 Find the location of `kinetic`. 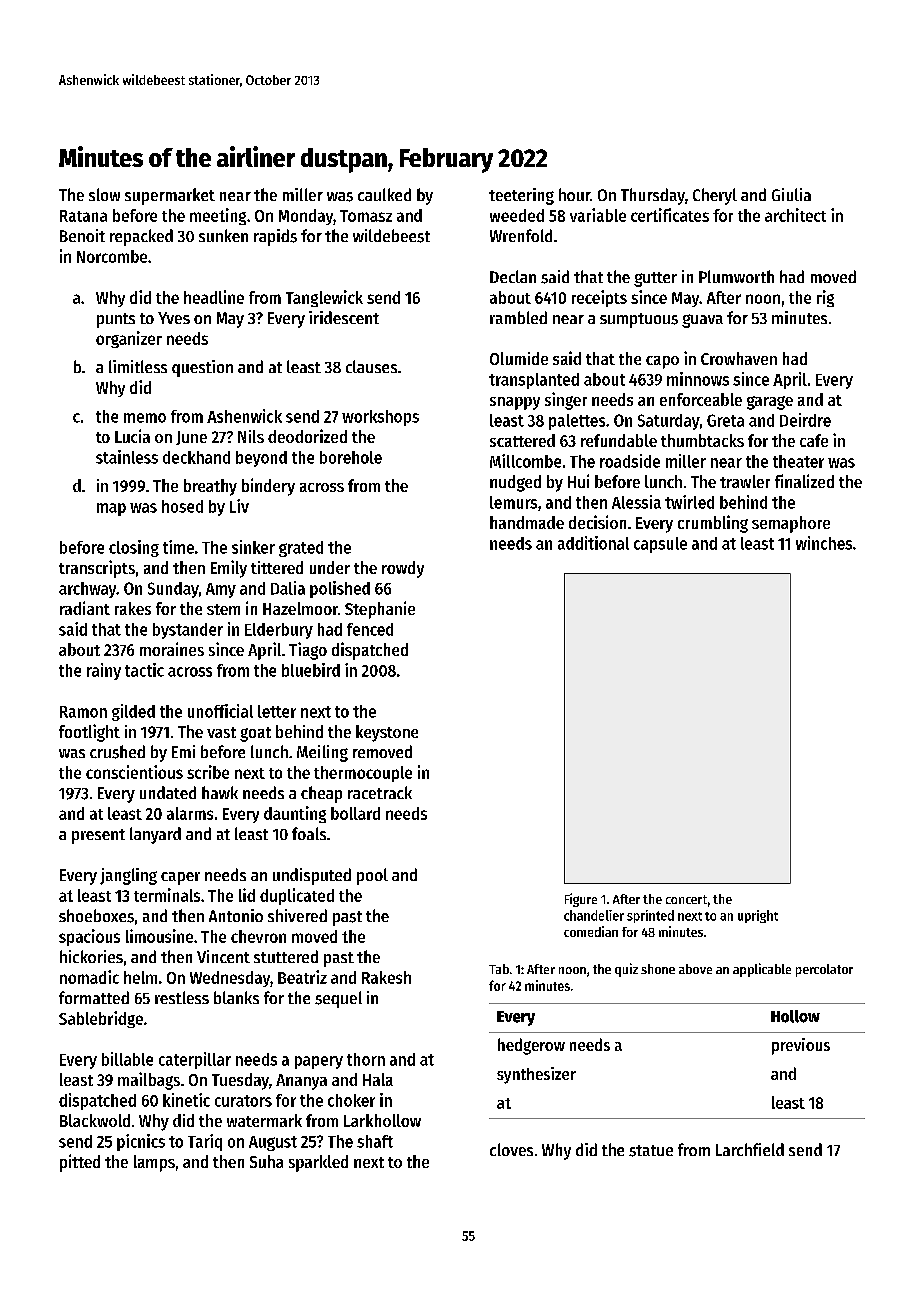

kinetic is located at coordinates (186, 1100).
